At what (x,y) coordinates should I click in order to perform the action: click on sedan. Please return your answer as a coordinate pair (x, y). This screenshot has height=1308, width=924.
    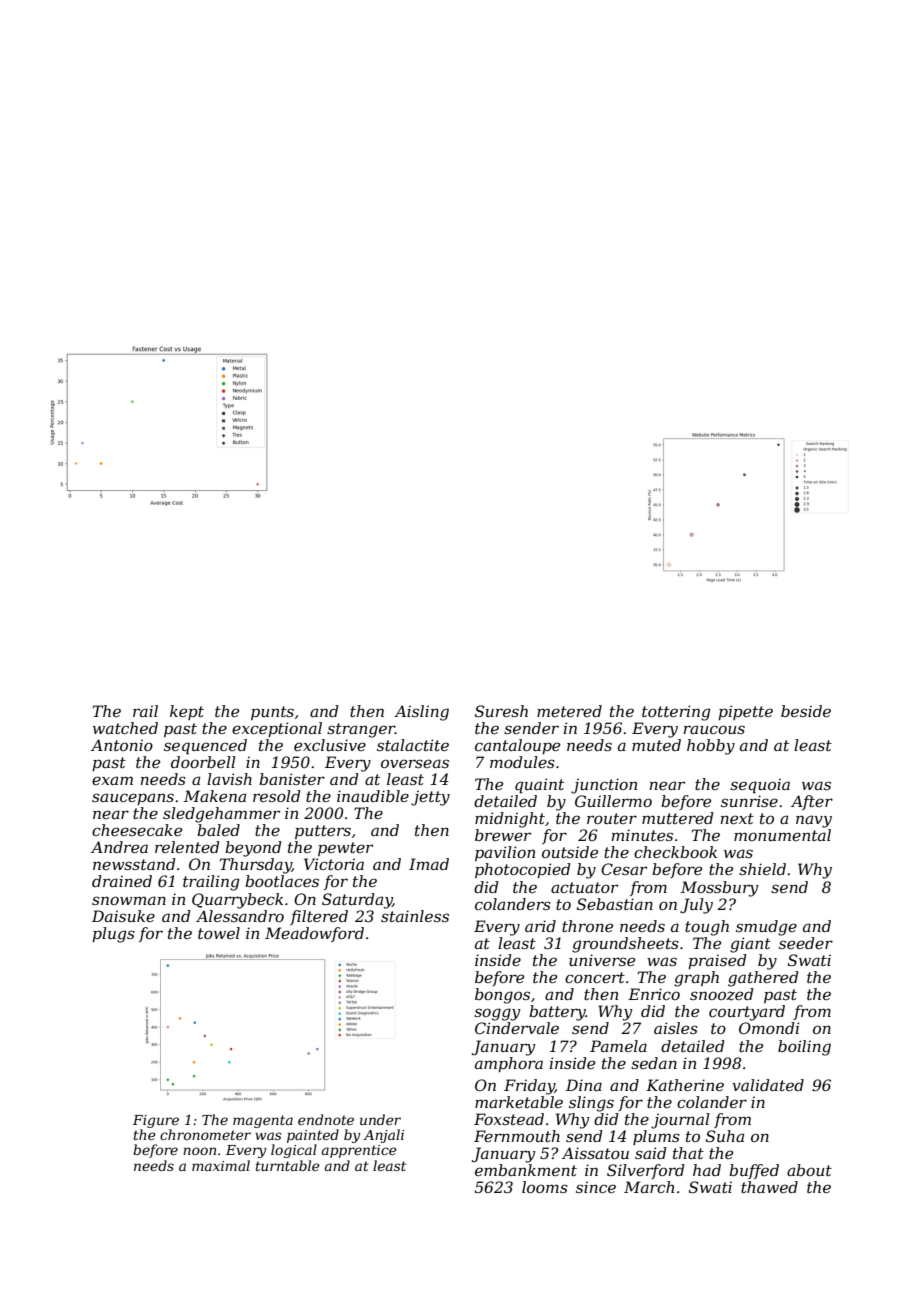
    Looking at the image, I should click on (654, 1063).
